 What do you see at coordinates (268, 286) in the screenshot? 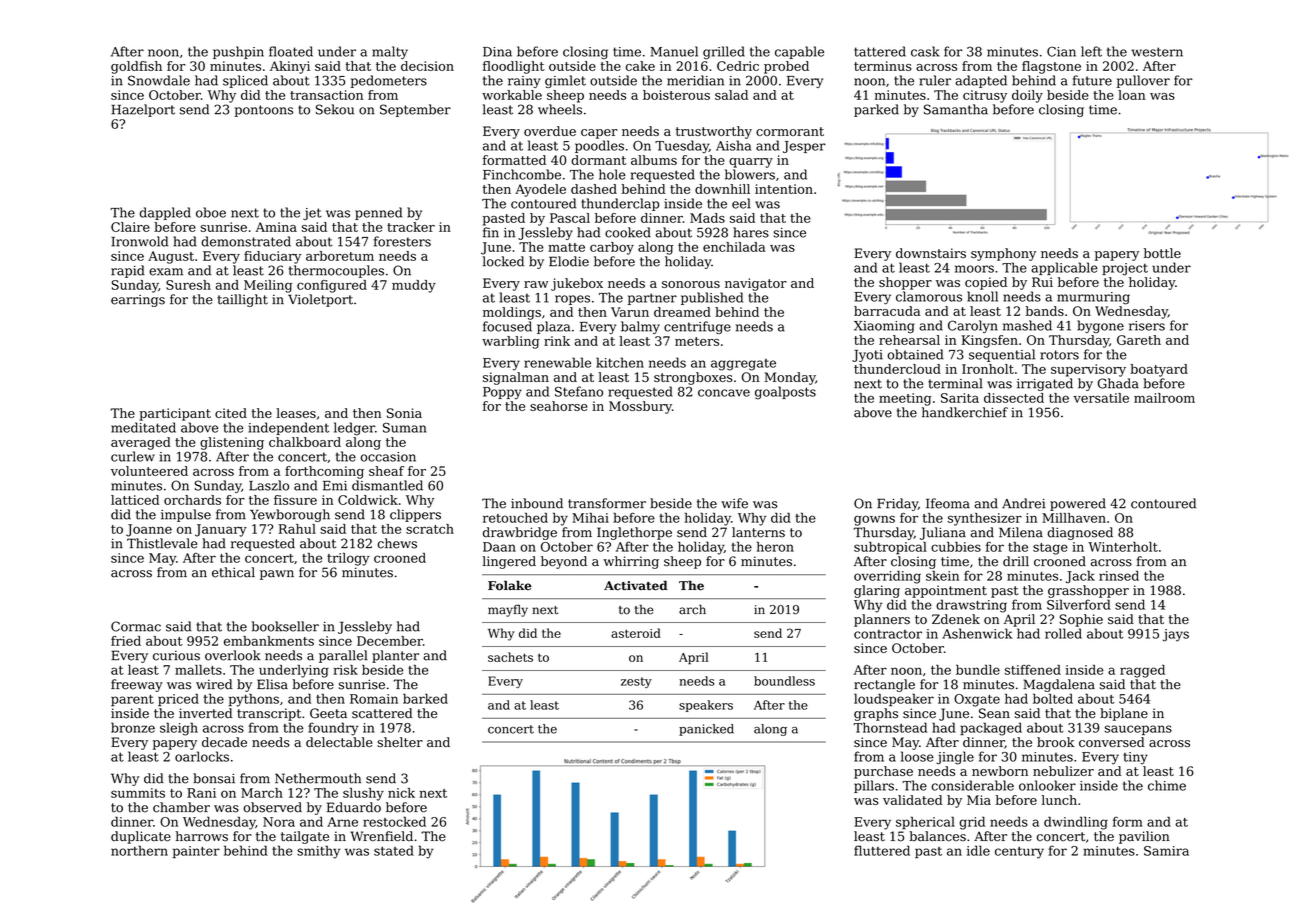
I see `Meiling` at bounding box center [268, 286].
